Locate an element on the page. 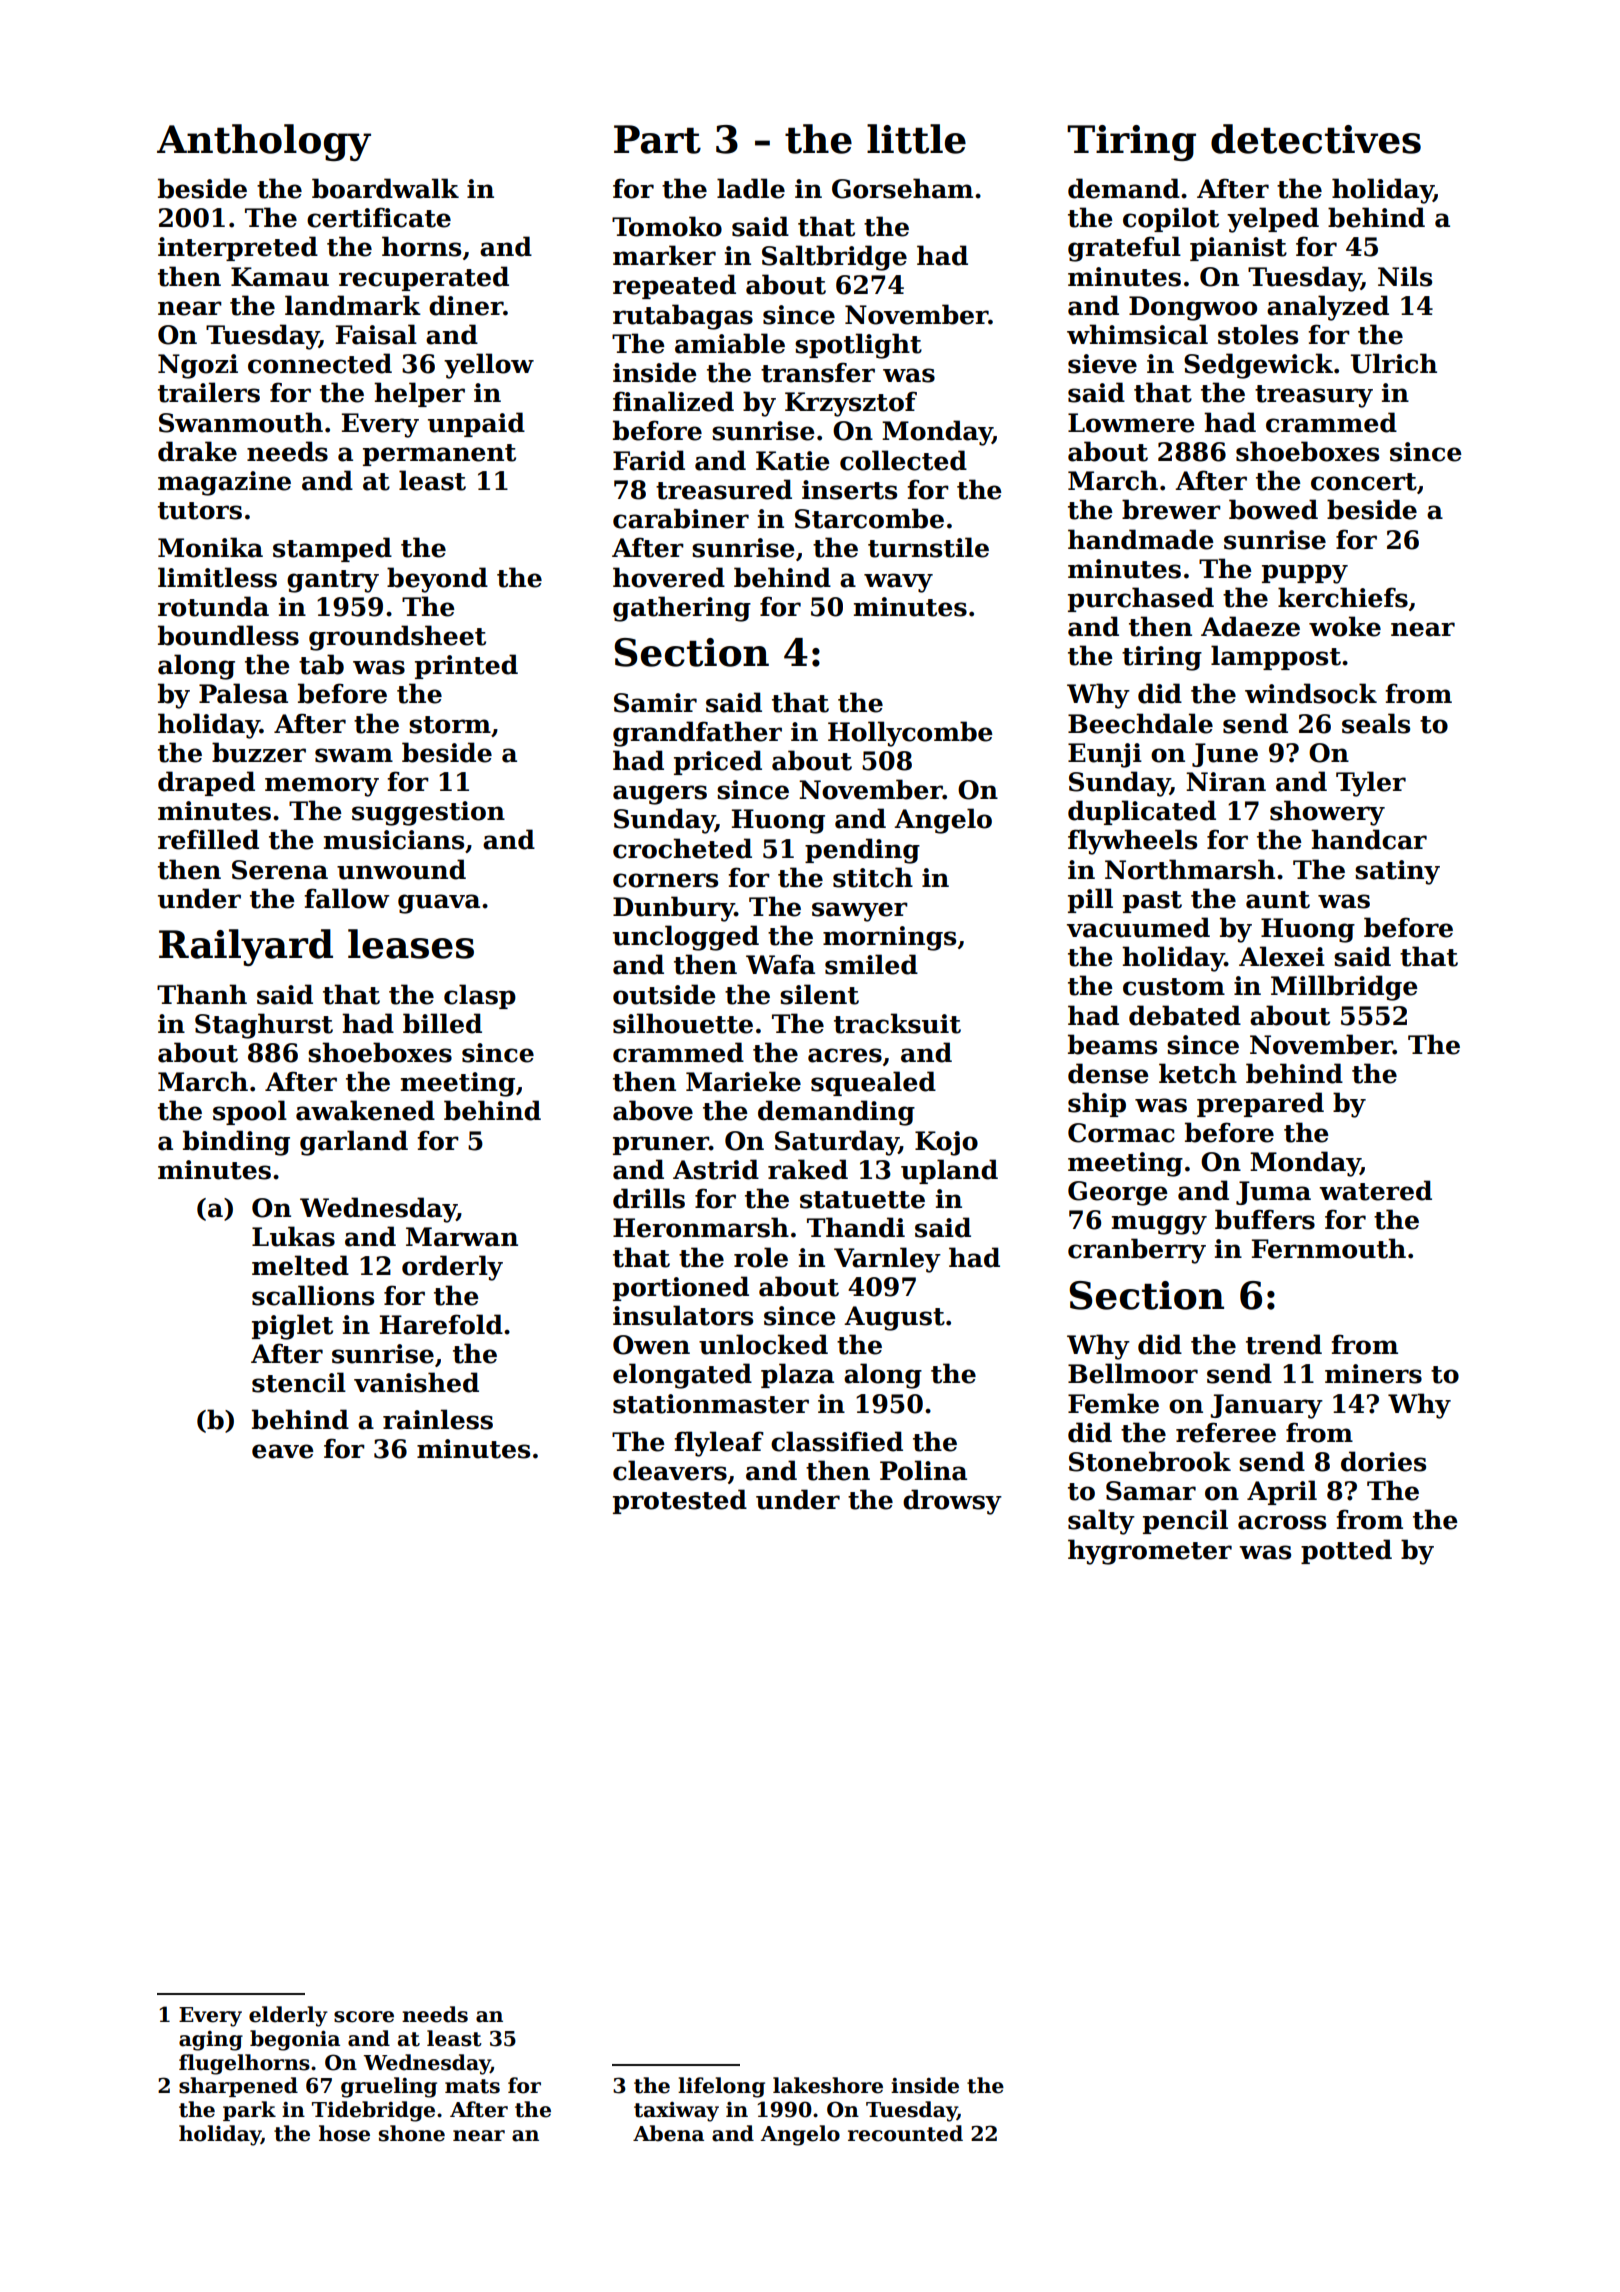 The image size is (1620, 2292). park is located at coordinates (249, 2111).
